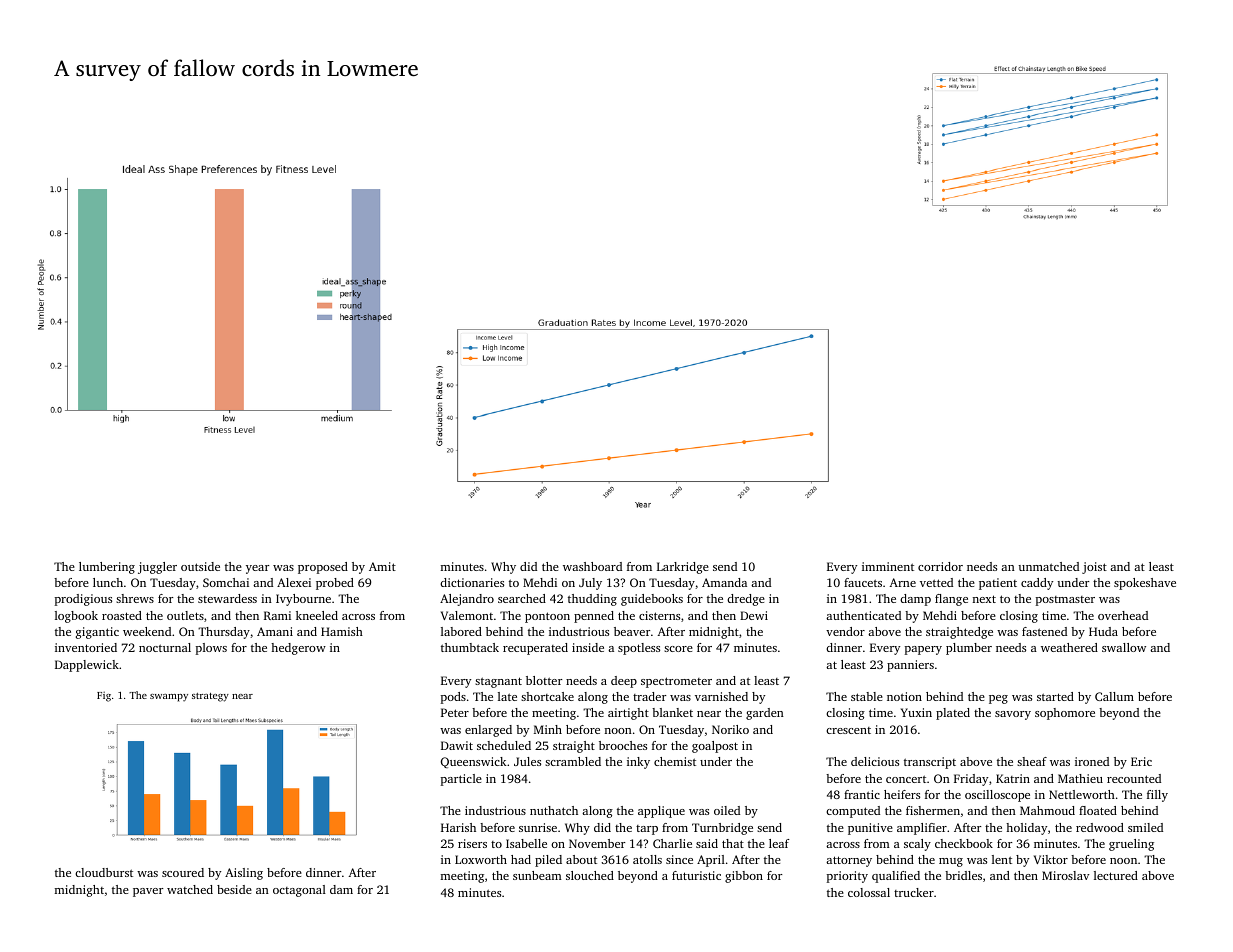  I want to click on lumbering, so click(107, 568).
